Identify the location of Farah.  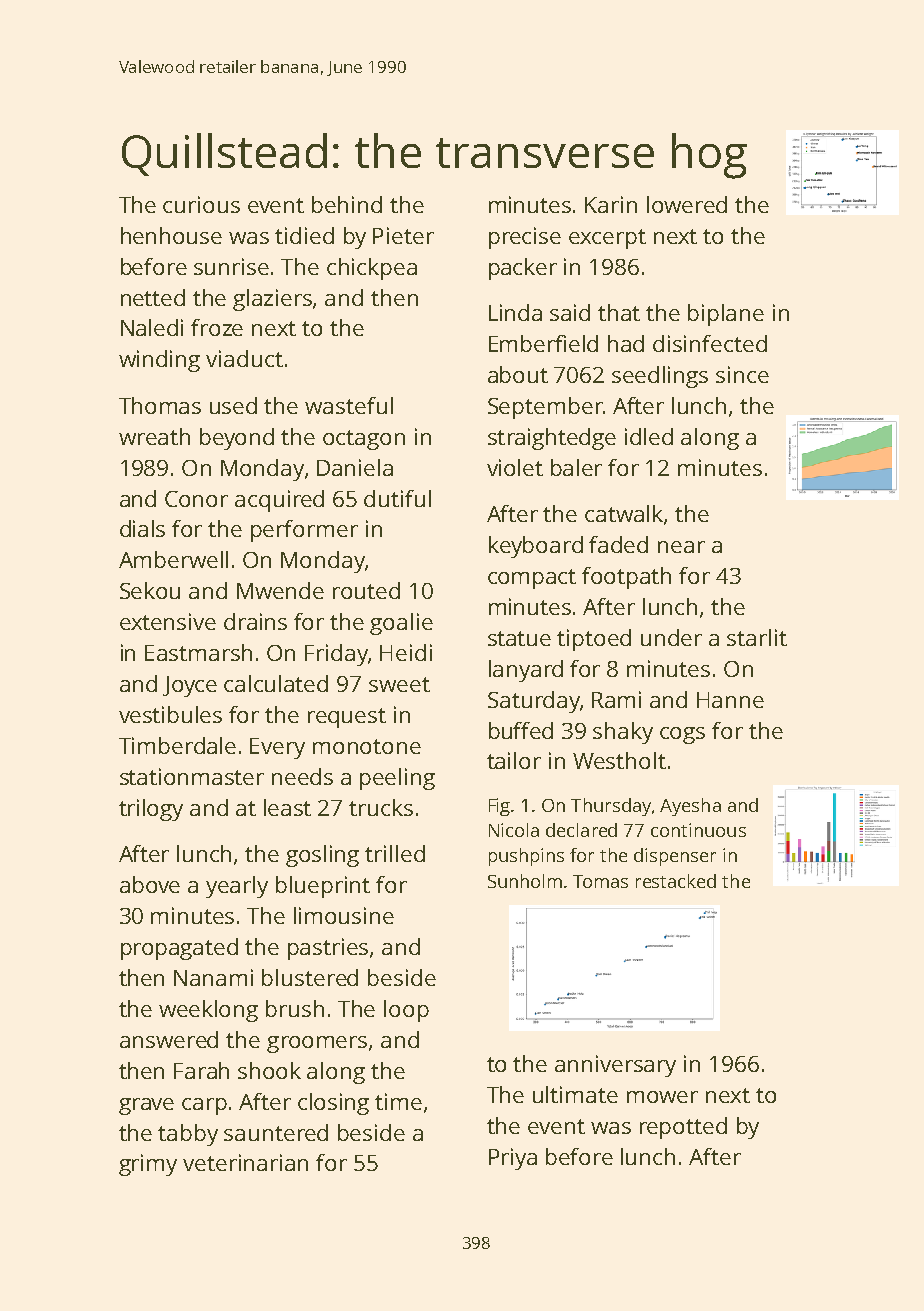
(201, 1070).
